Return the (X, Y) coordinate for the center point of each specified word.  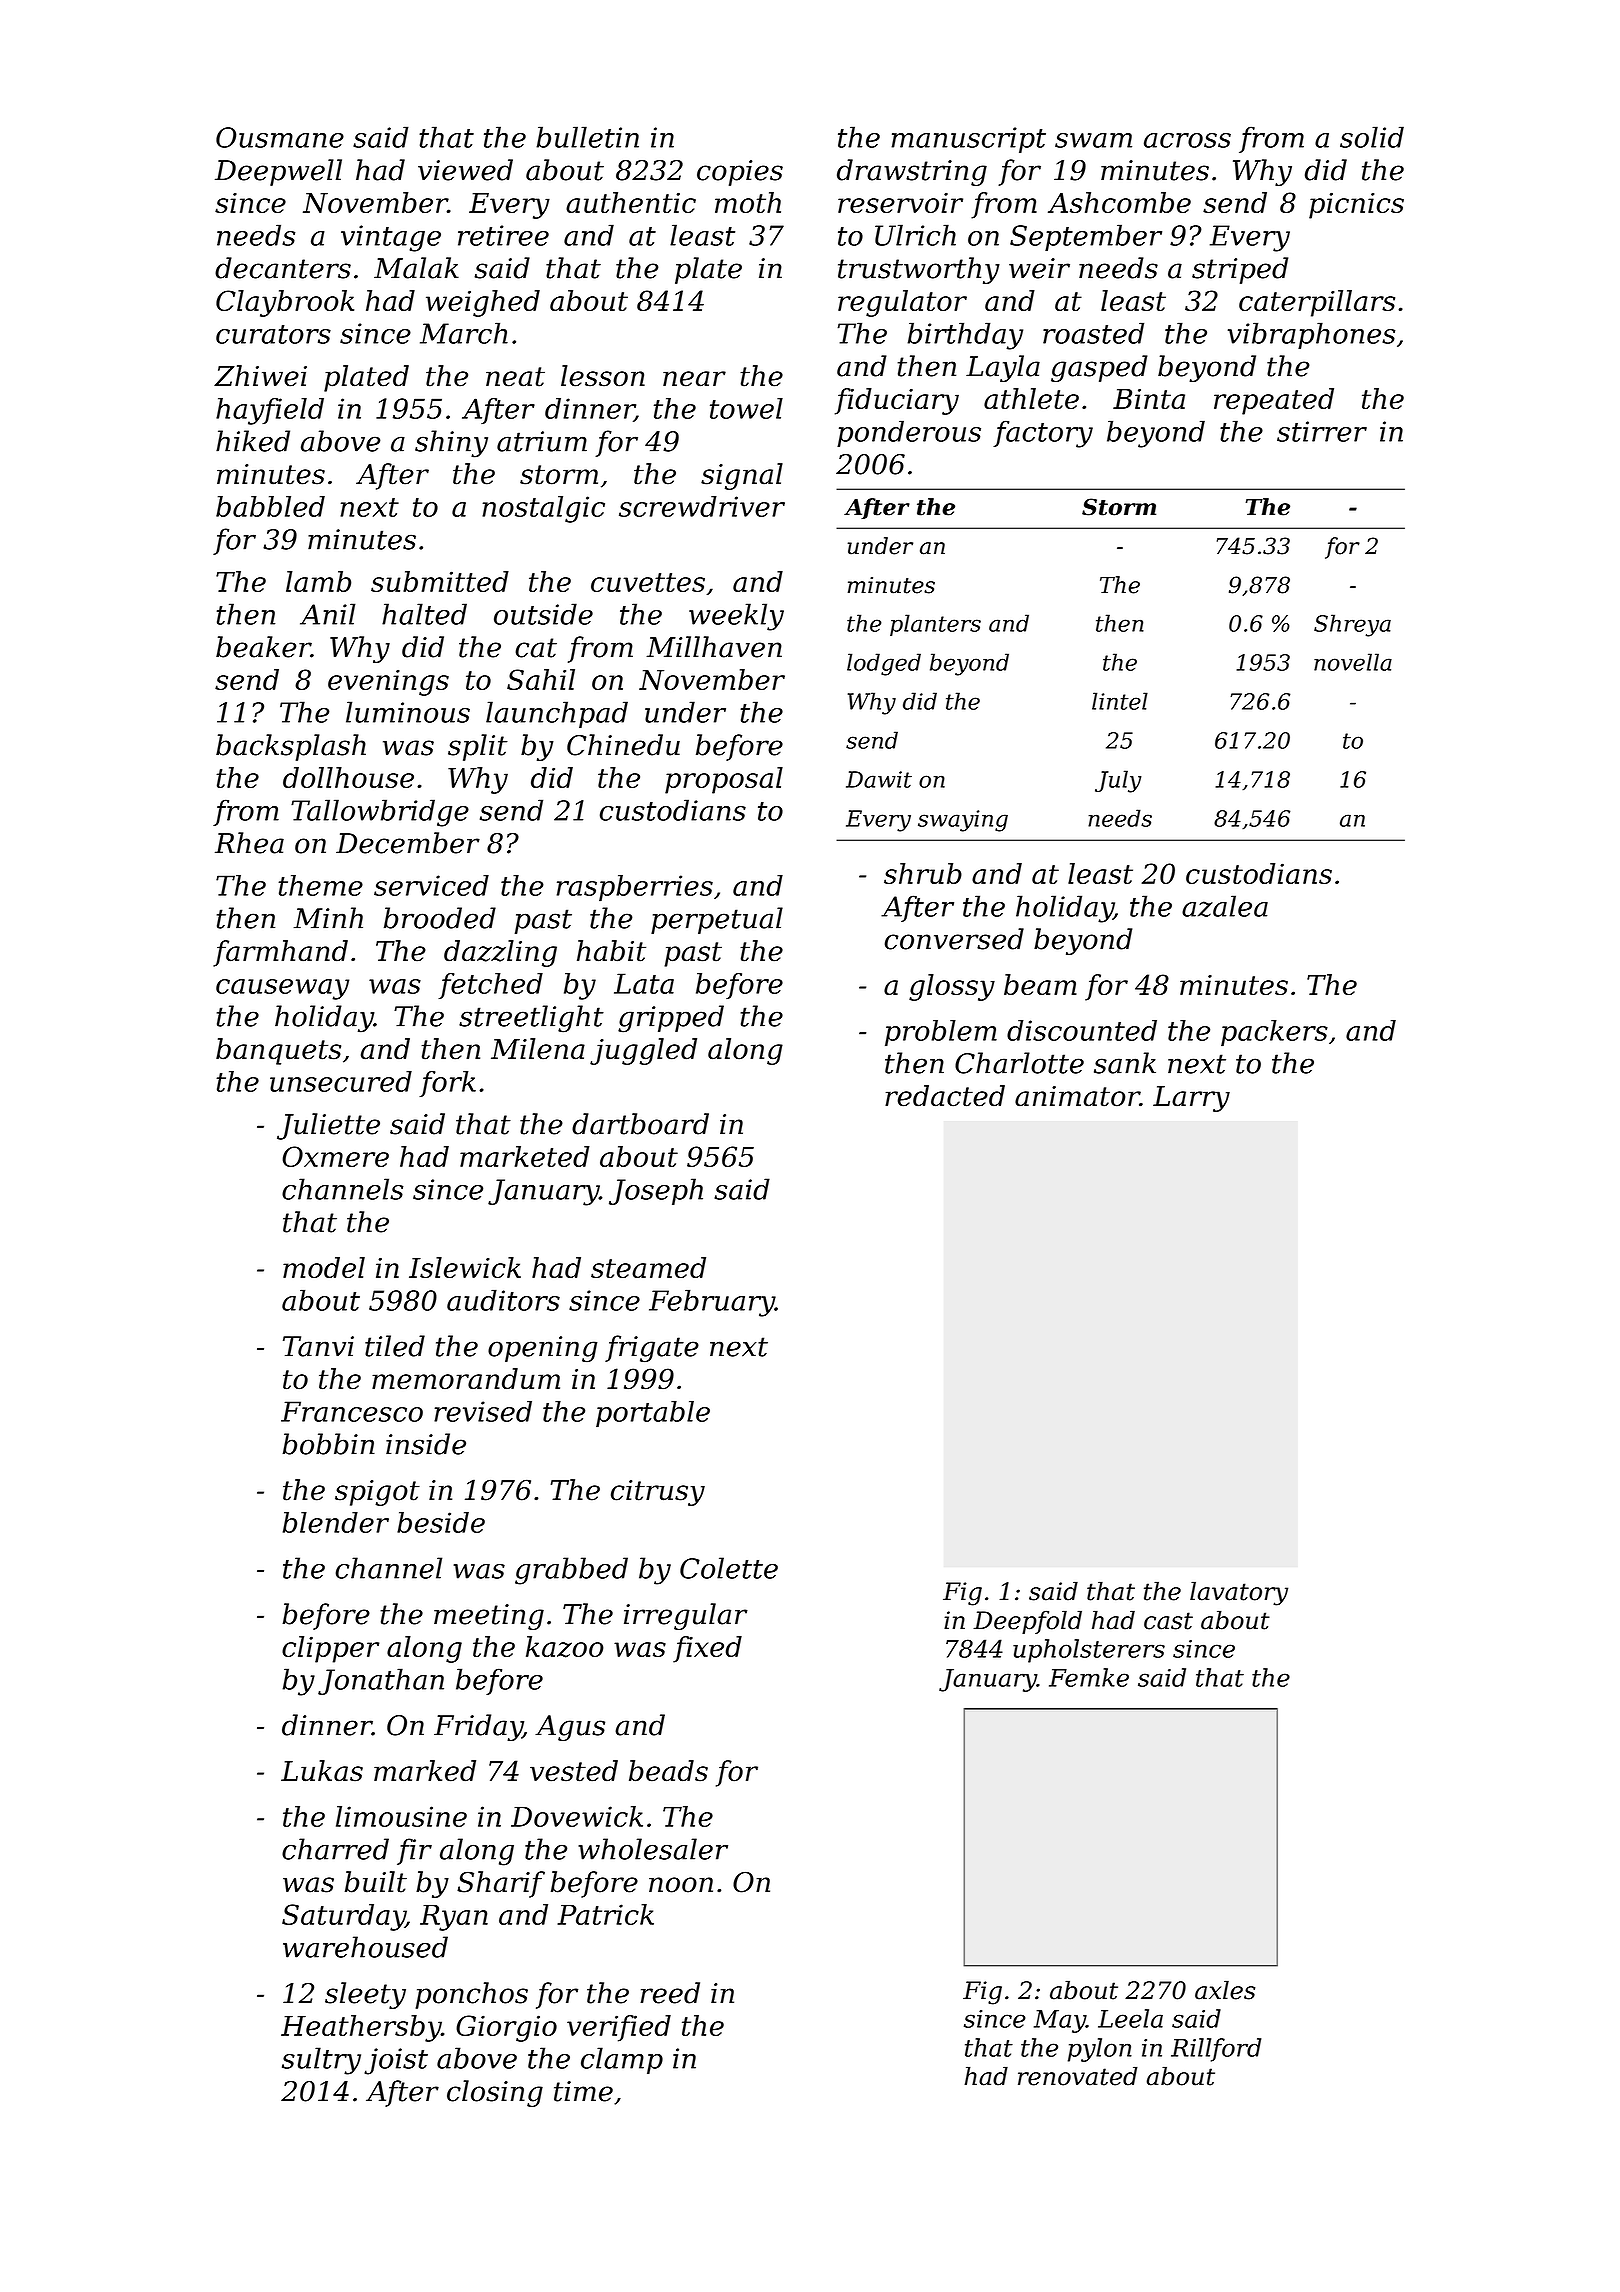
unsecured (341, 1081)
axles (1225, 1990)
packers (1274, 1033)
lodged (884, 664)
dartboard (640, 1124)
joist (396, 2061)
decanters (283, 268)
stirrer (1322, 431)
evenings (388, 683)
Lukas (322, 1771)
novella (1353, 662)
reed (670, 1993)
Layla (1003, 368)
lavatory (1239, 1593)
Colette (729, 1568)
